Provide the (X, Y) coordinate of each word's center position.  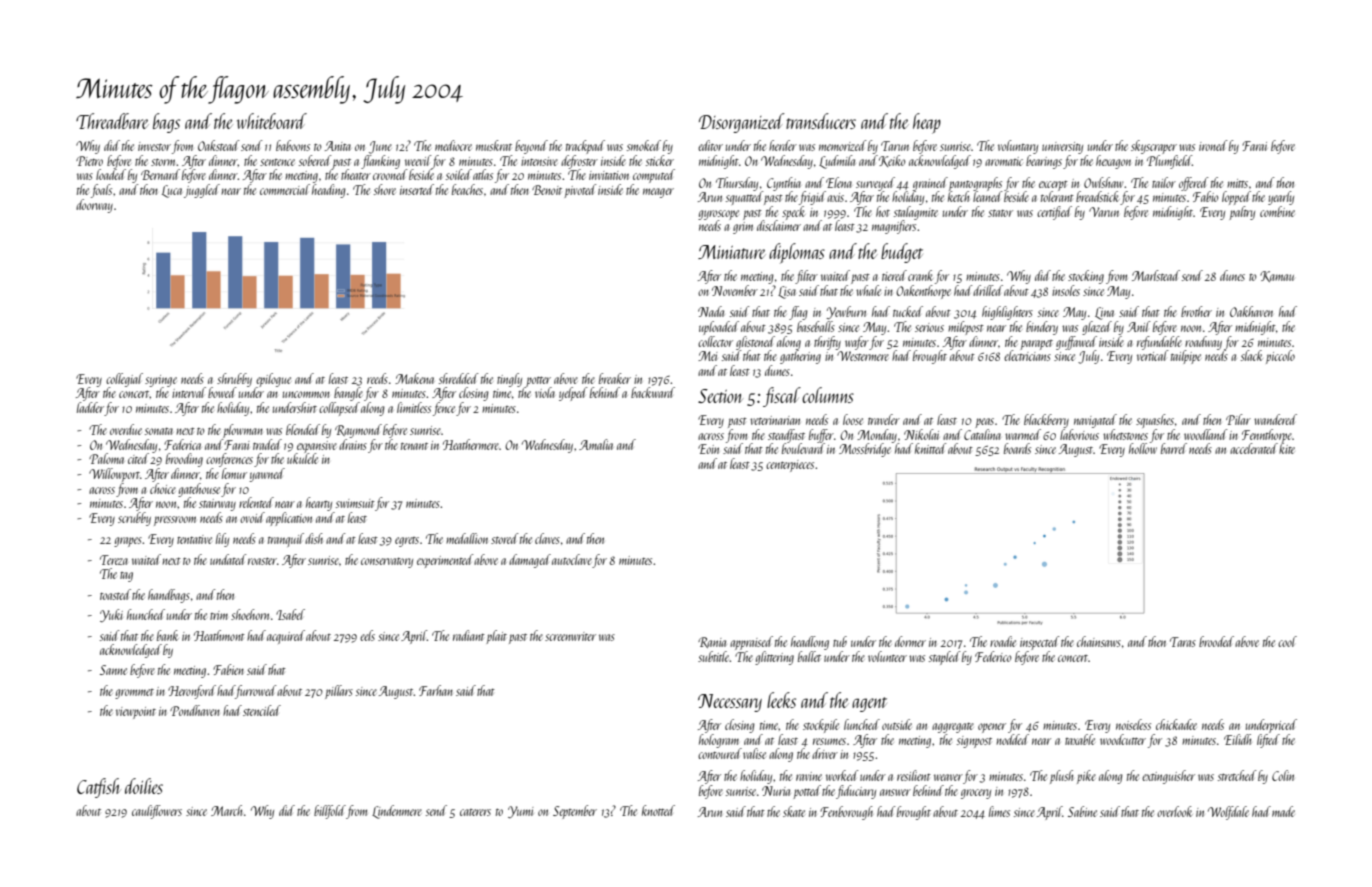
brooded (1216, 641)
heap (927, 123)
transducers (821, 121)
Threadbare (112, 121)
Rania (712, 642)
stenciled (262, 710)
